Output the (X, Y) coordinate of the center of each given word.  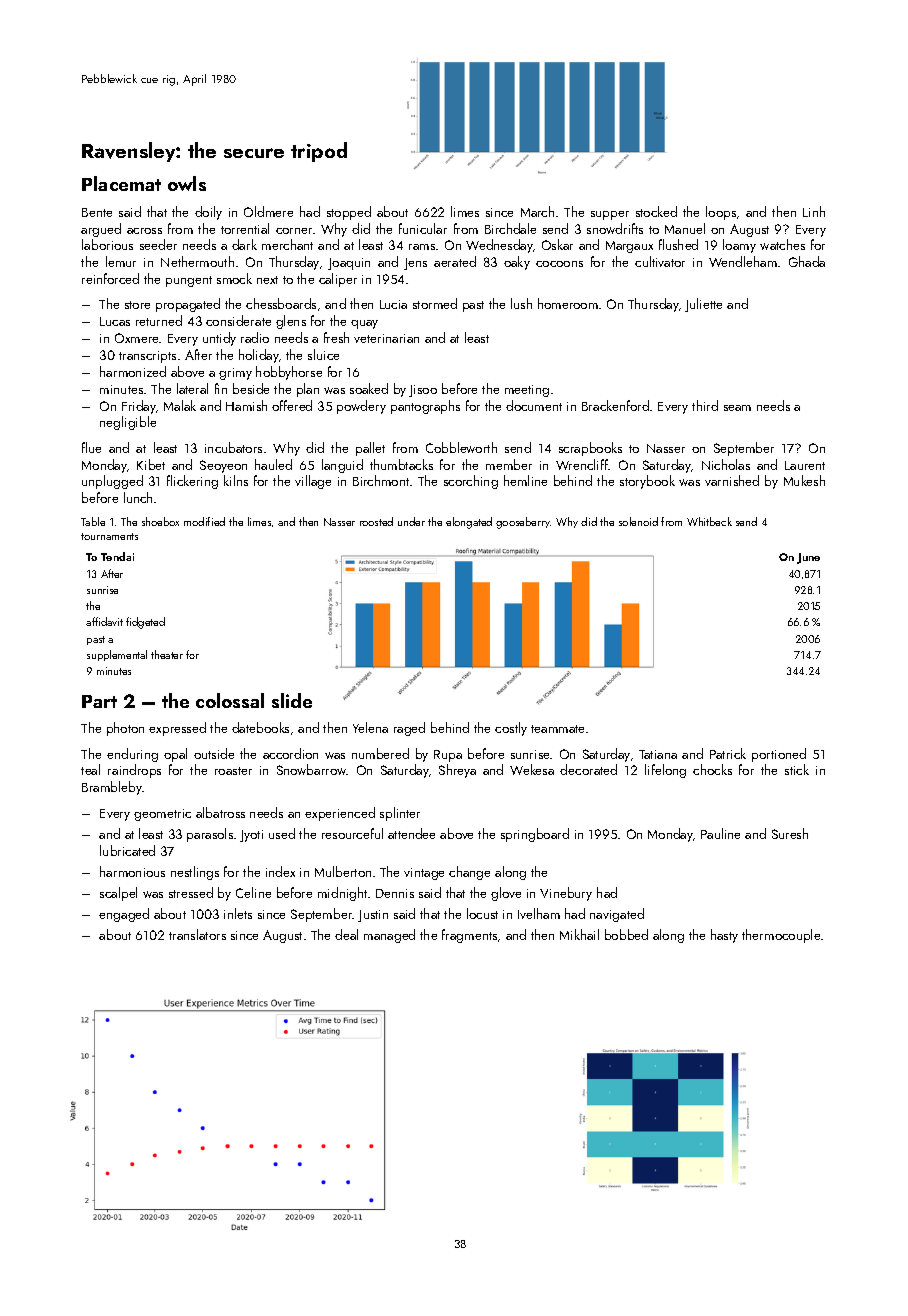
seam (737, 408)
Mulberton (343, 871)
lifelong (665, 771)
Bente (97, 212)
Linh (814, 211)
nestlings (195, 873)
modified (204, 521)
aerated (455, 261)
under (411, 521)
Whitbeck (709, 521)
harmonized (133, 371)
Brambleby (112, 788)
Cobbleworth (461, 447)
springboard (535, 835)
